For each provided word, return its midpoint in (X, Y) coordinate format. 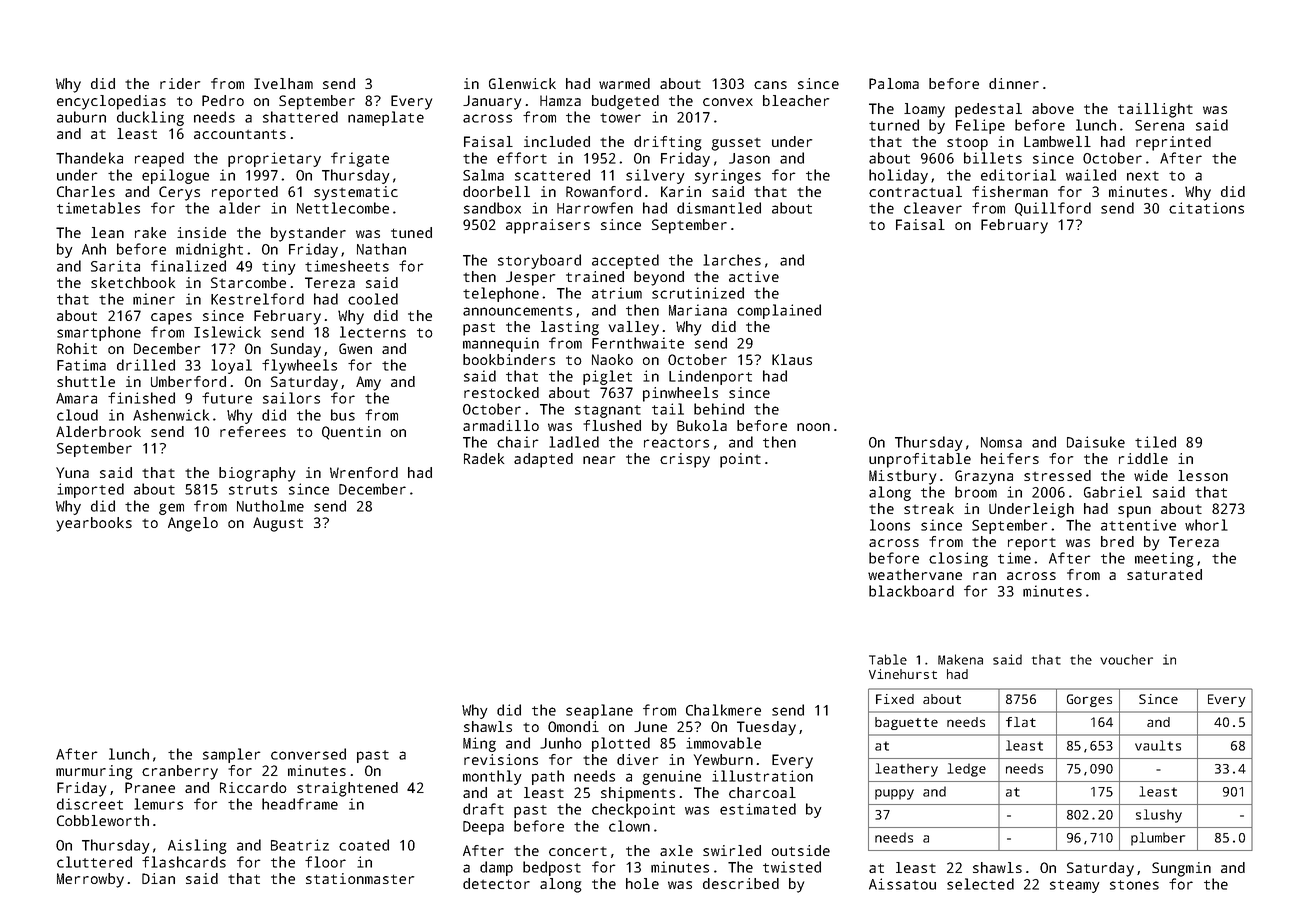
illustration (762, 776)
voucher (1126, 659)
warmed (624, 83)
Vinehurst (903, 674)
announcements (517, 311)
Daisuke (1096, 442)
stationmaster (360, 878)
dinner (1014, 83)
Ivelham (283, 83)
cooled (373, 299)
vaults (1158, 745)
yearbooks (94, 524)
